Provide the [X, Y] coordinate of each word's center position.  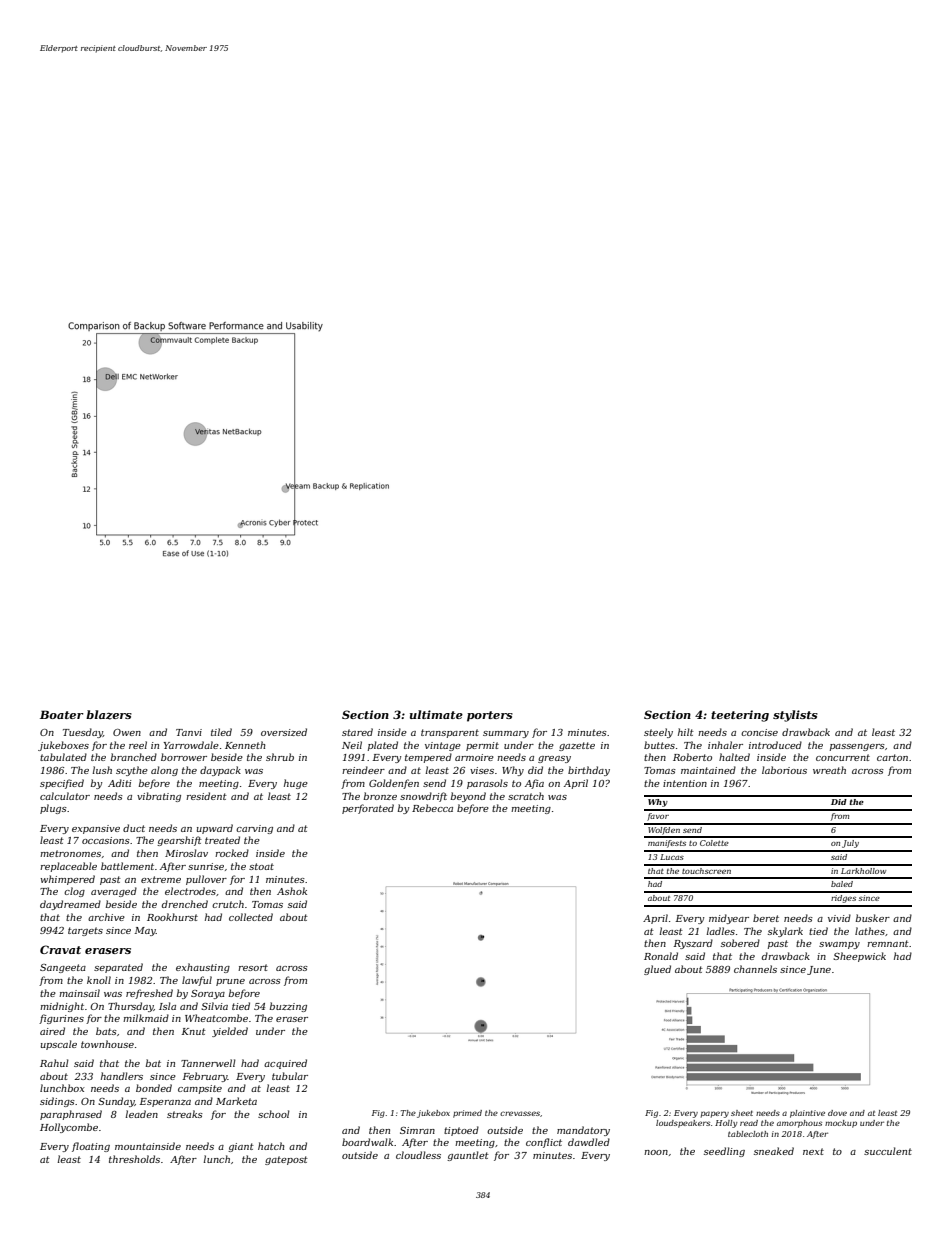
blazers [109, 715]
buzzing [288, 1007]
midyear [729, 919]
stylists [795, 716]
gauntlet [468, 1156]
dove [837, 1113]
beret [766, 918]
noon [656, 1152]
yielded [230, 1032]
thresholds [134, 1159]
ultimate [436, 714]
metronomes [70, 853]
